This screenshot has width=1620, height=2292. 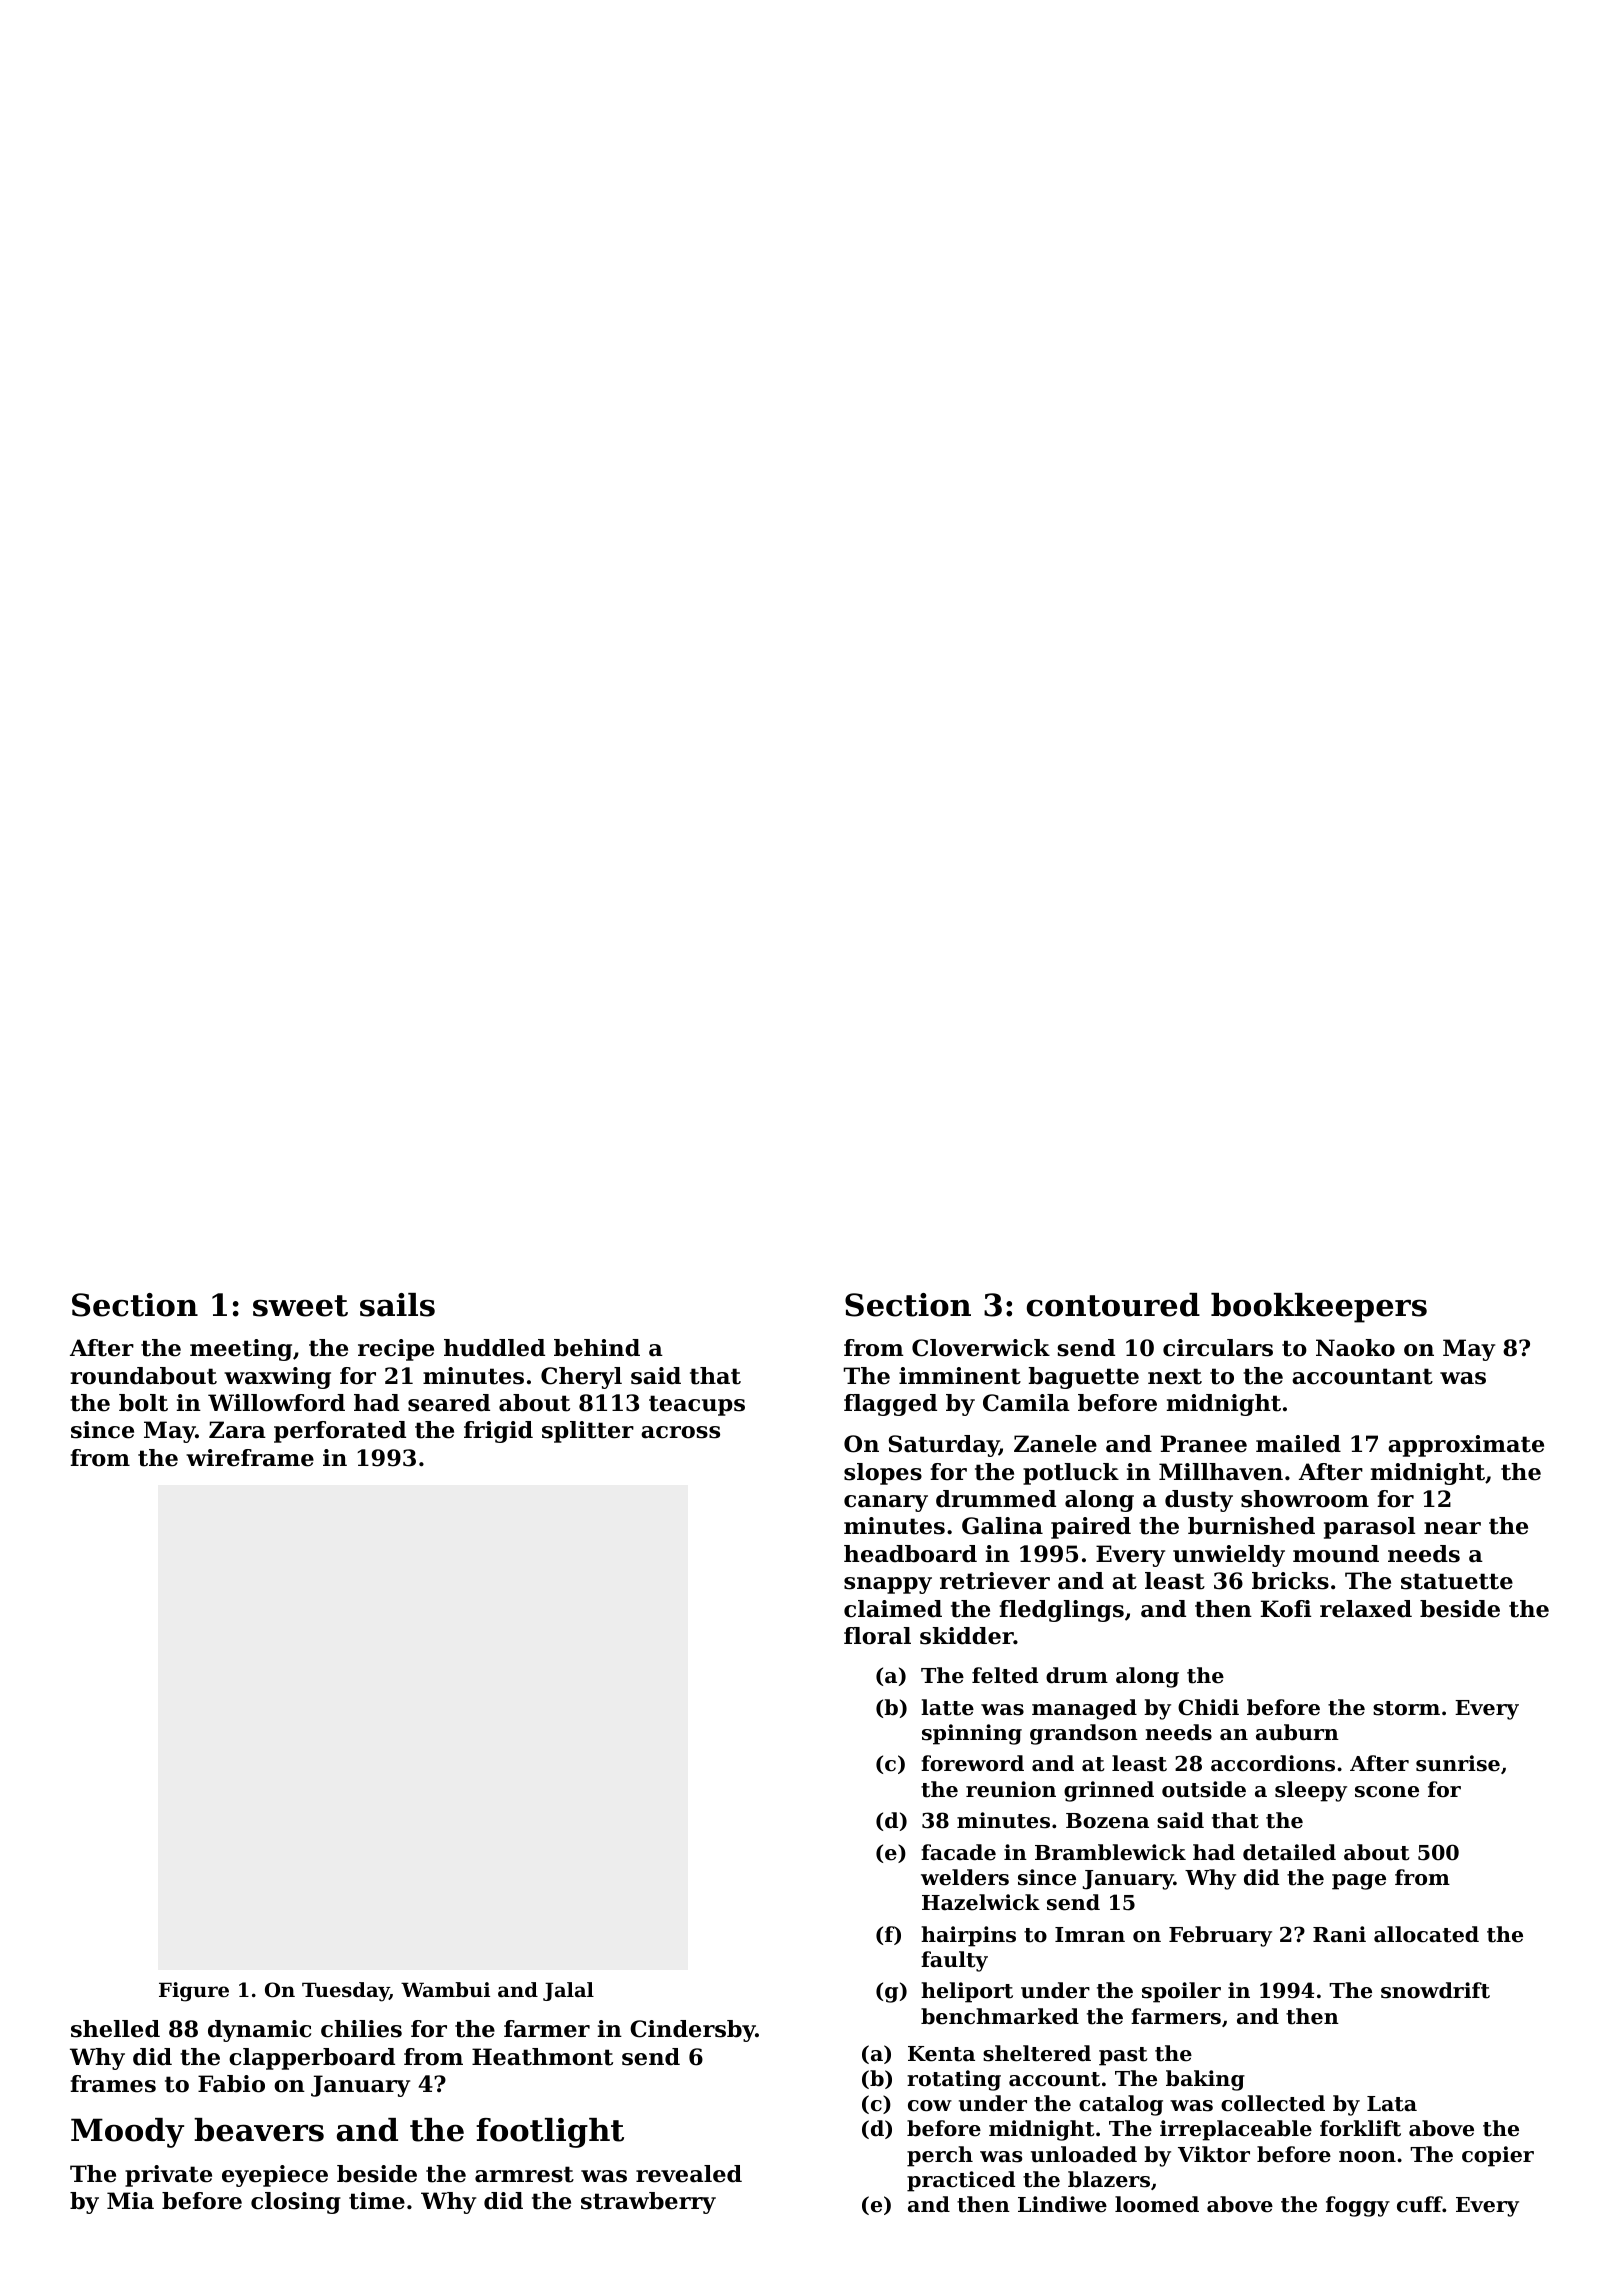 I want to click on snappy, so click(x=888, y=1585).
